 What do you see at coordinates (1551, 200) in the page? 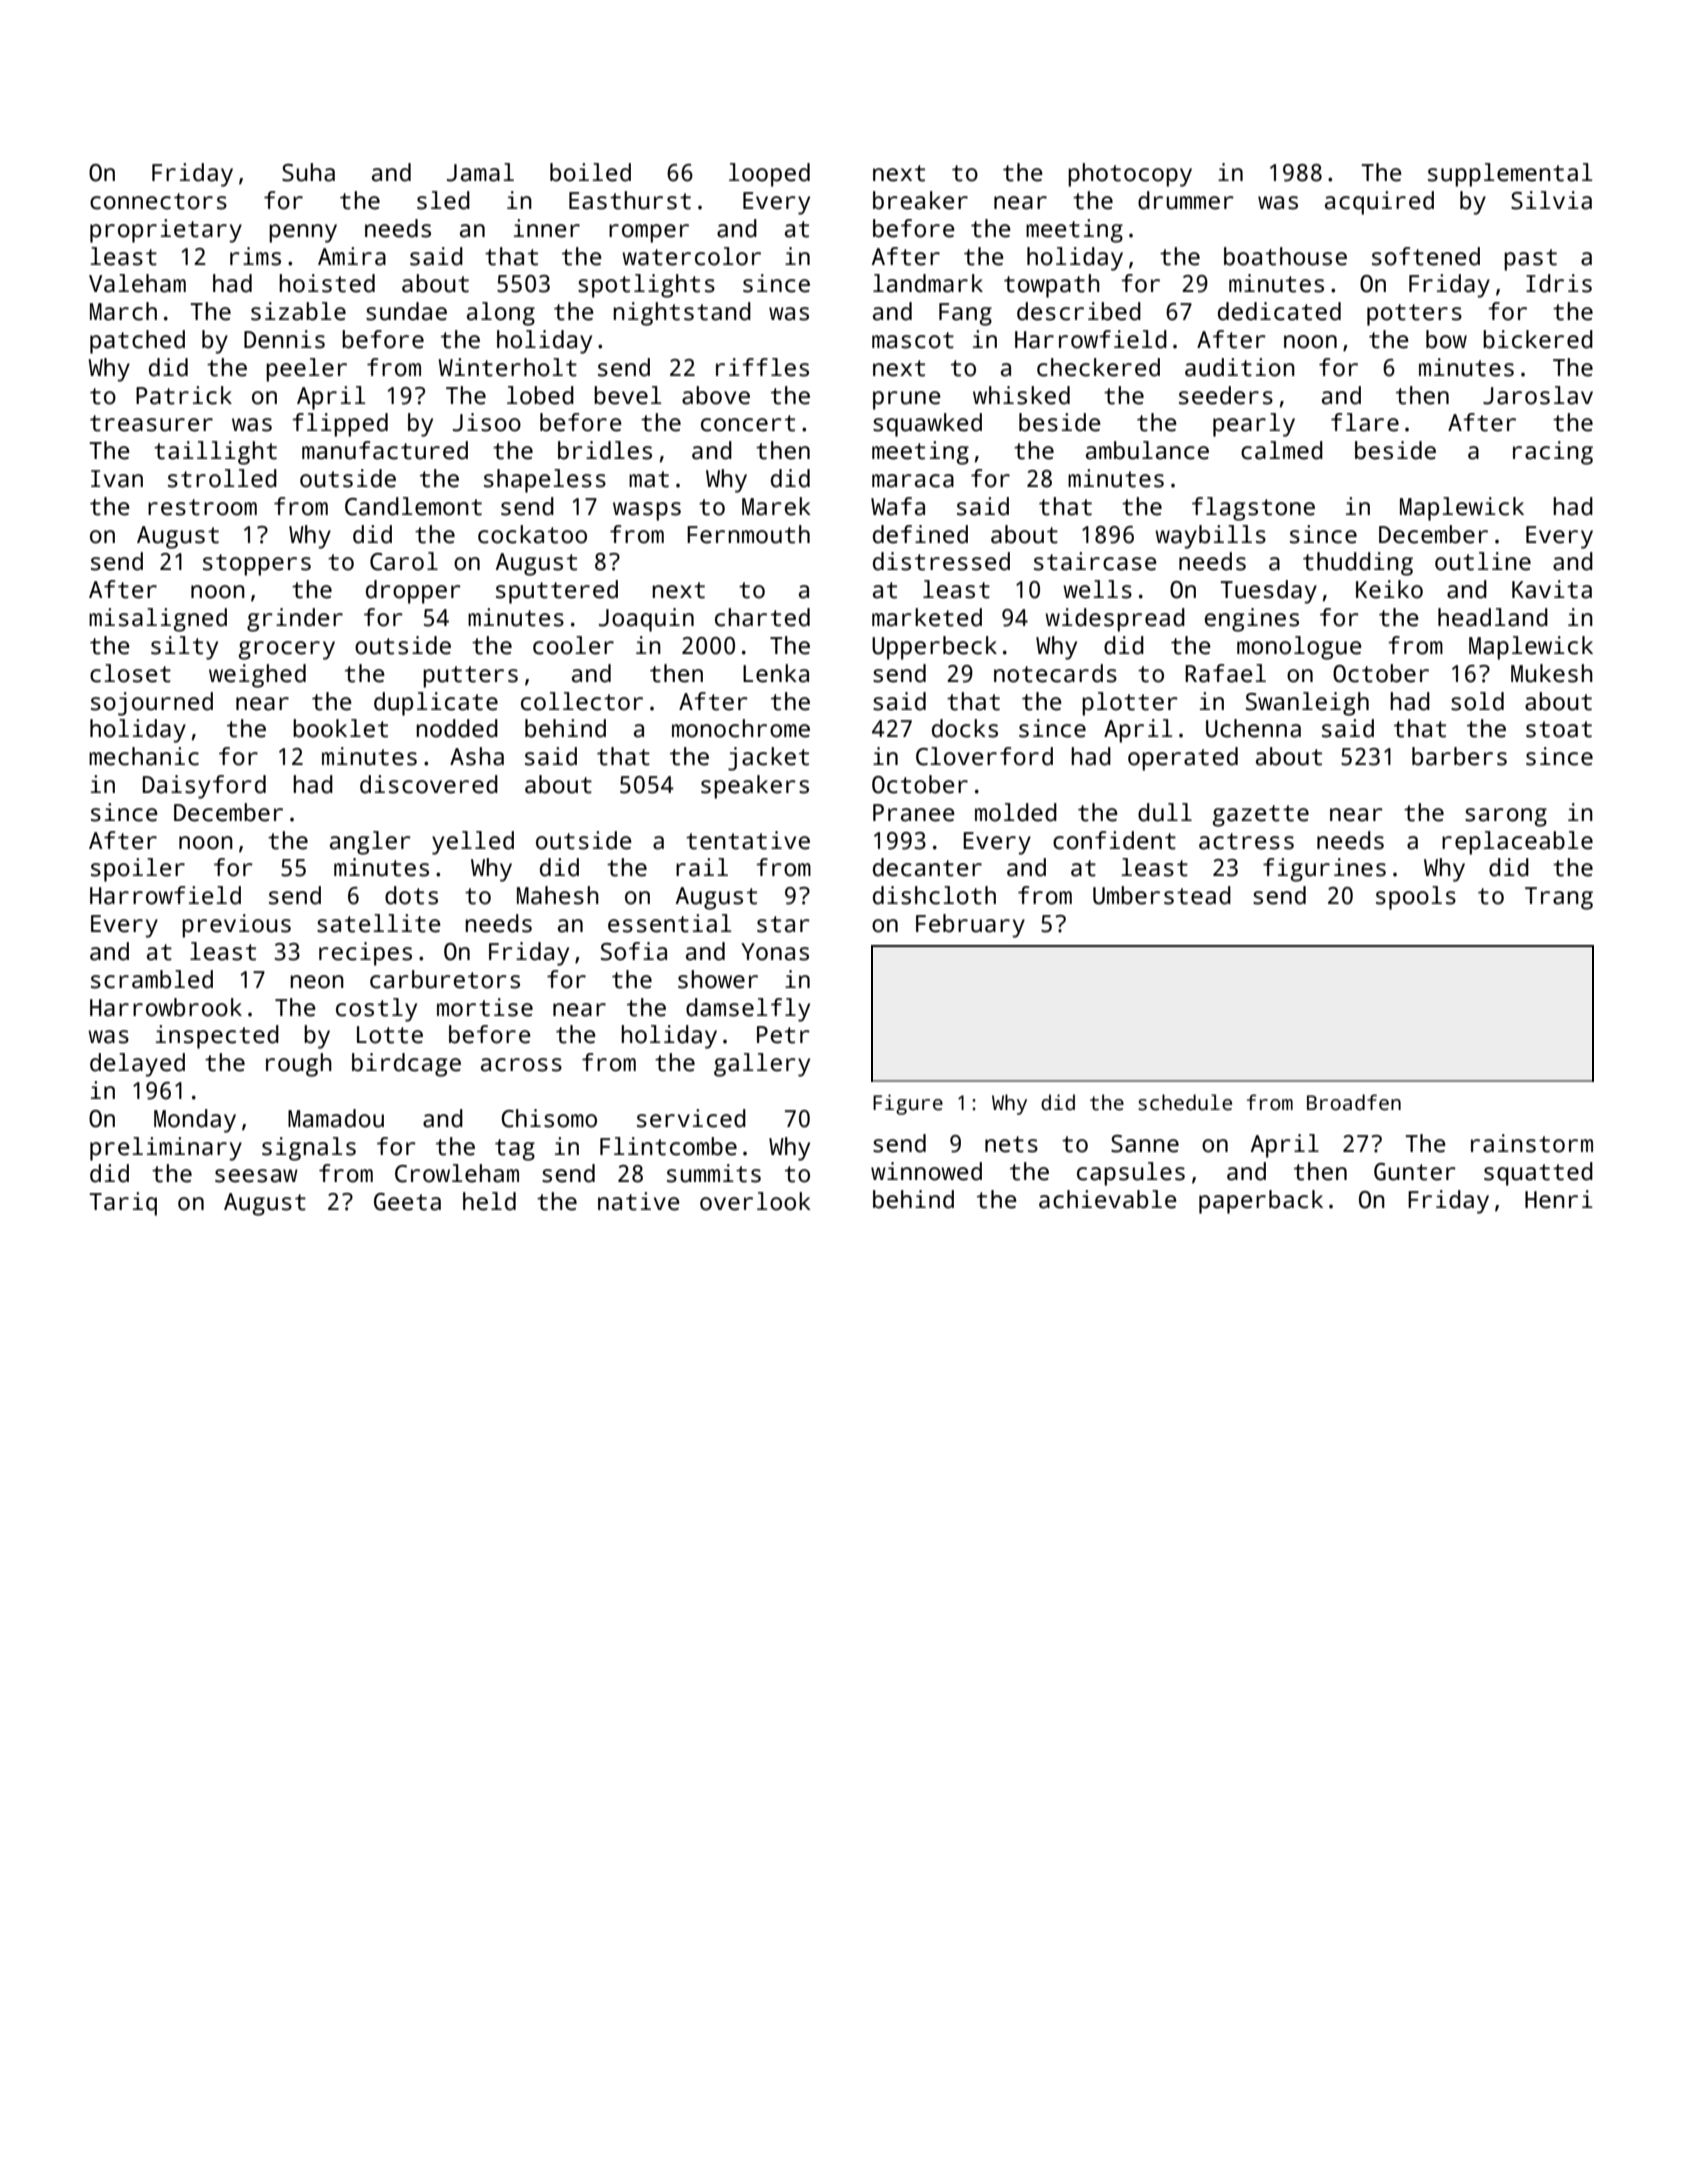
I see `Silvia` at bounding box center [1551, 200].
